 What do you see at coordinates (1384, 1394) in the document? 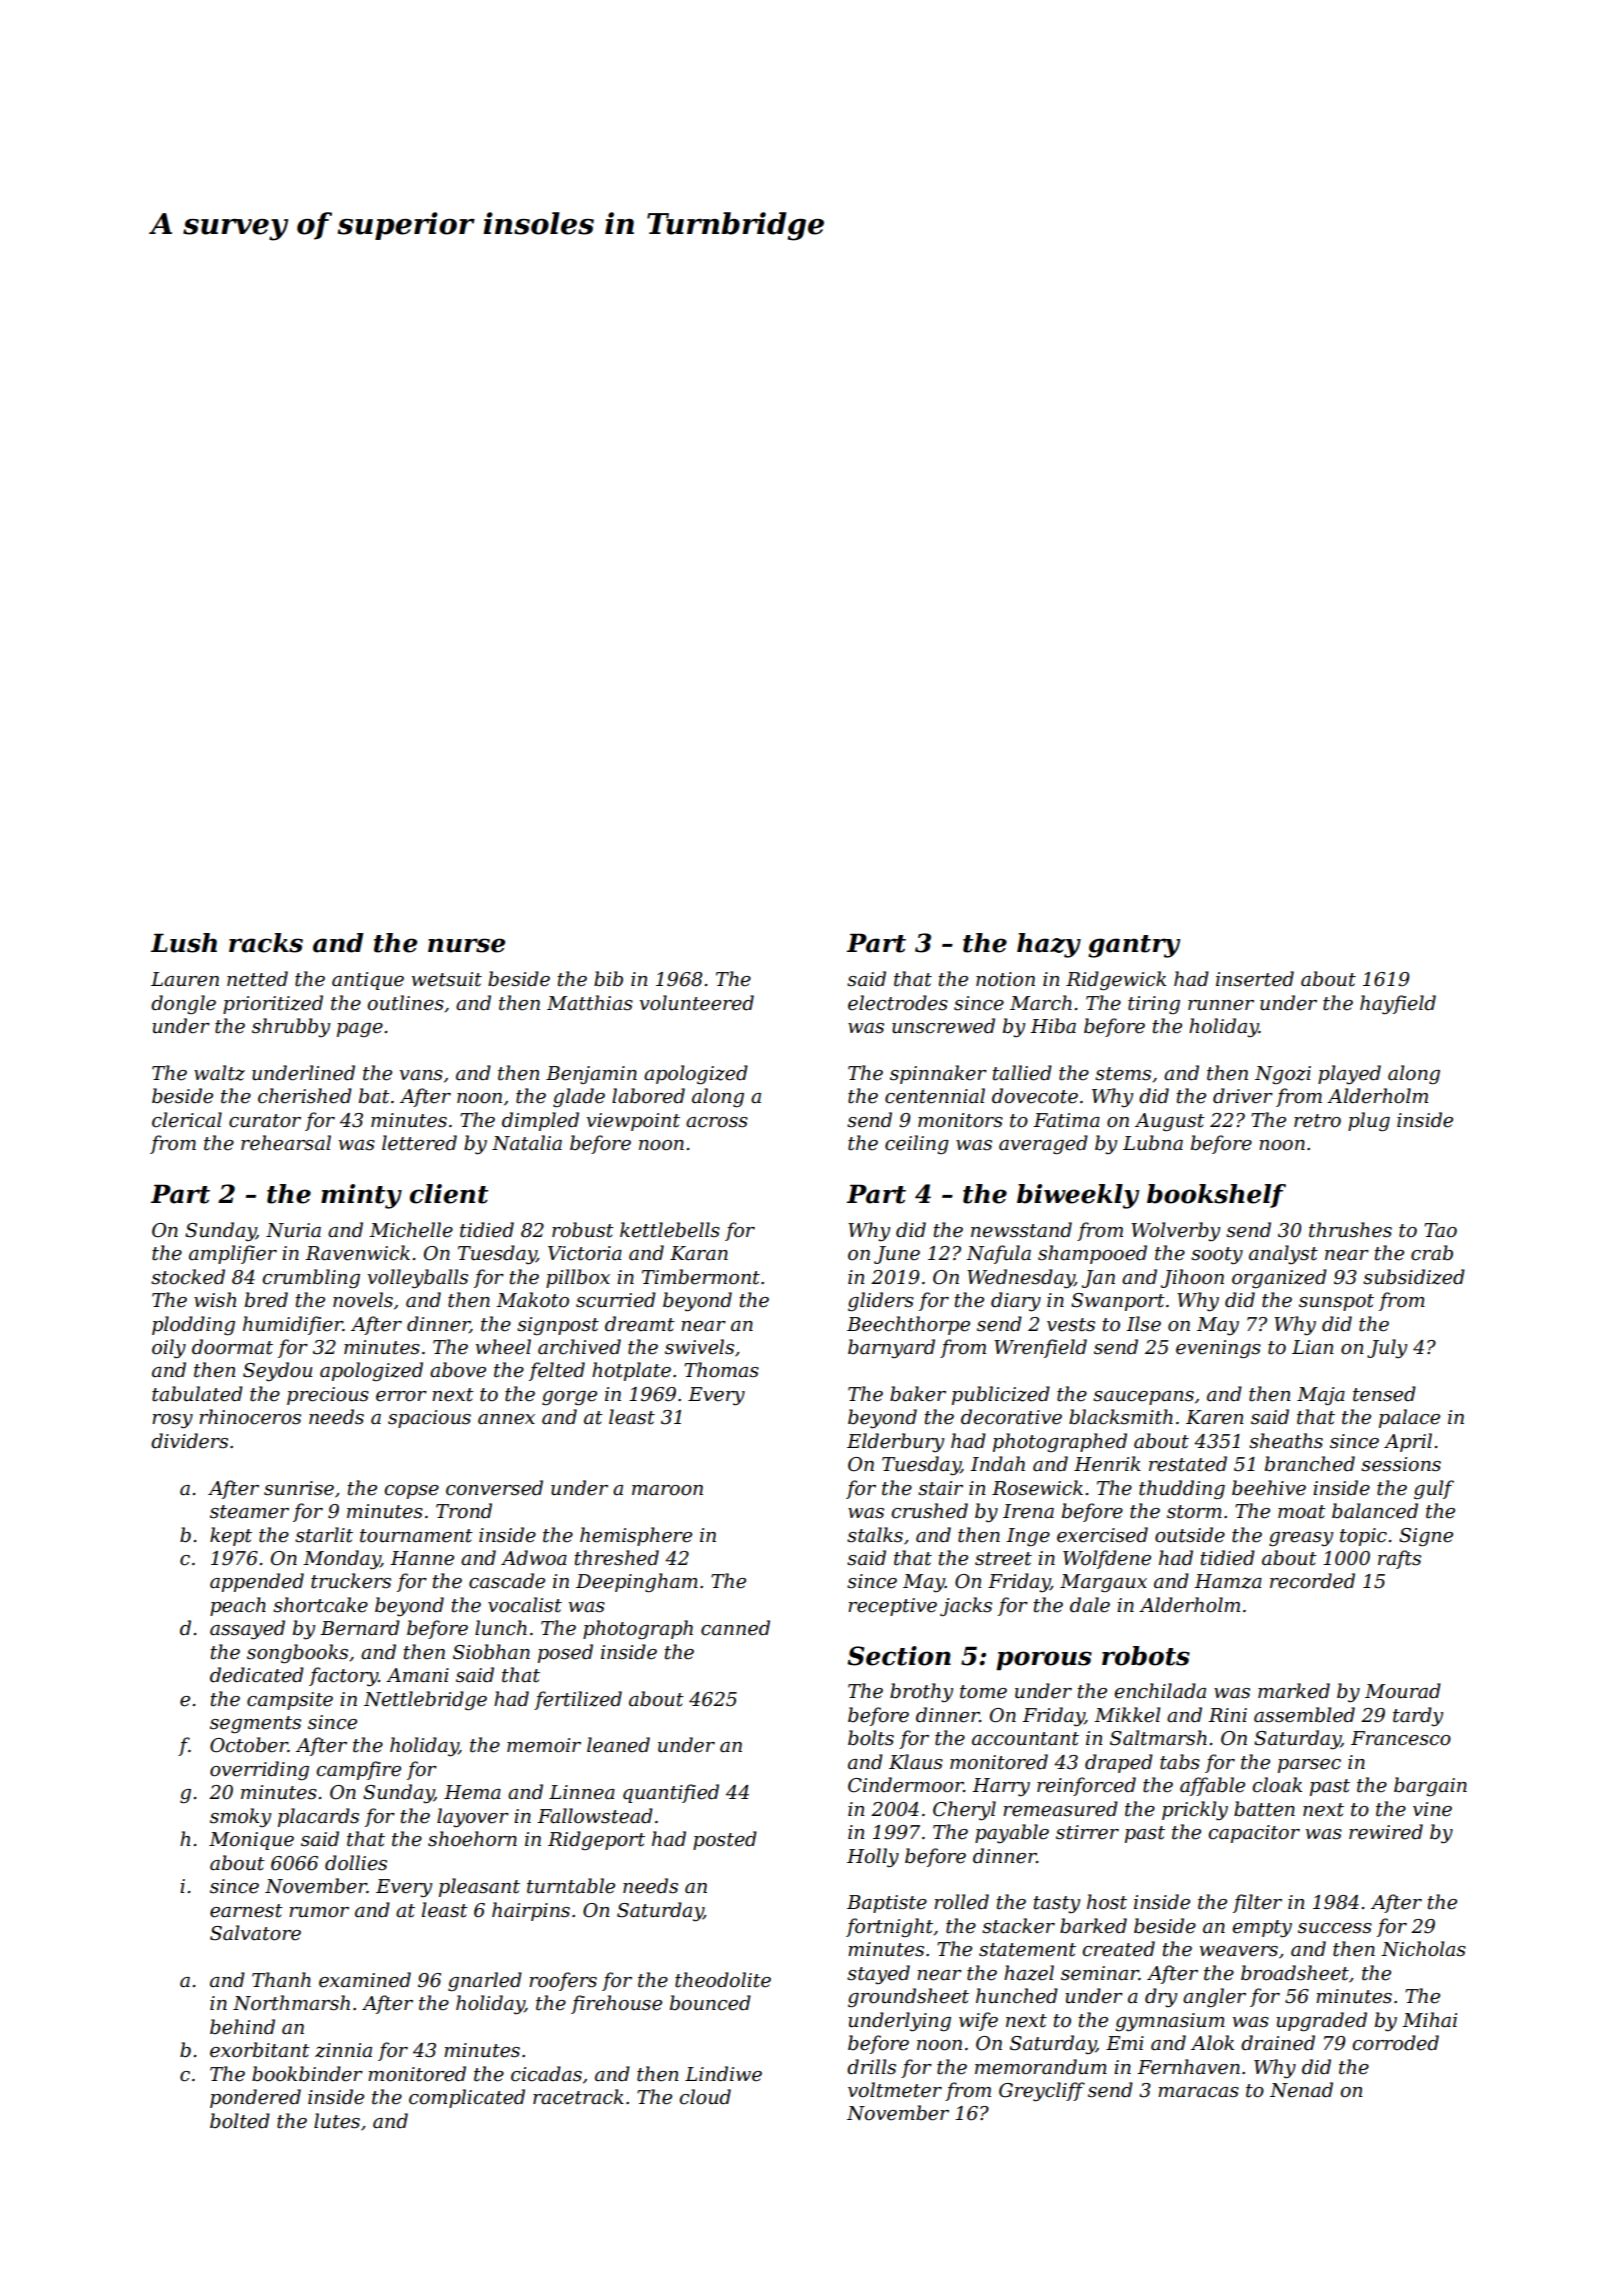
I see `tensed` at bounding box center [1384, 1394].
